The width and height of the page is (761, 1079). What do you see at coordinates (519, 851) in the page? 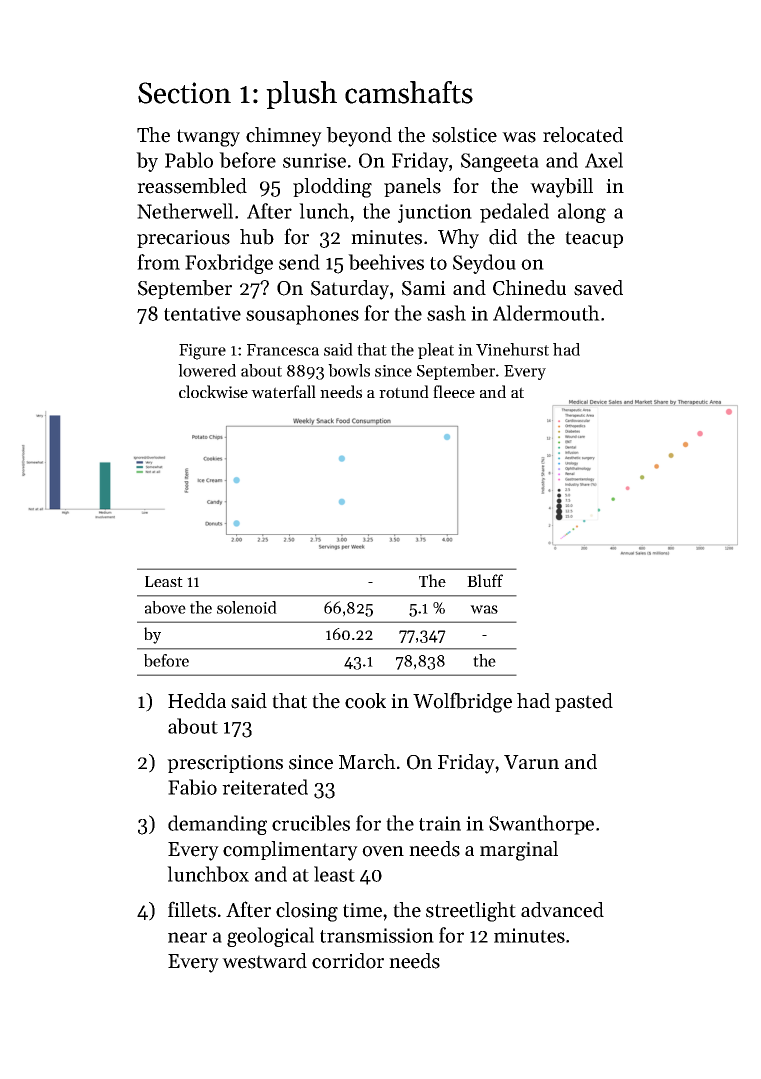
I see `marginal` at bounding box center [519, 851].
